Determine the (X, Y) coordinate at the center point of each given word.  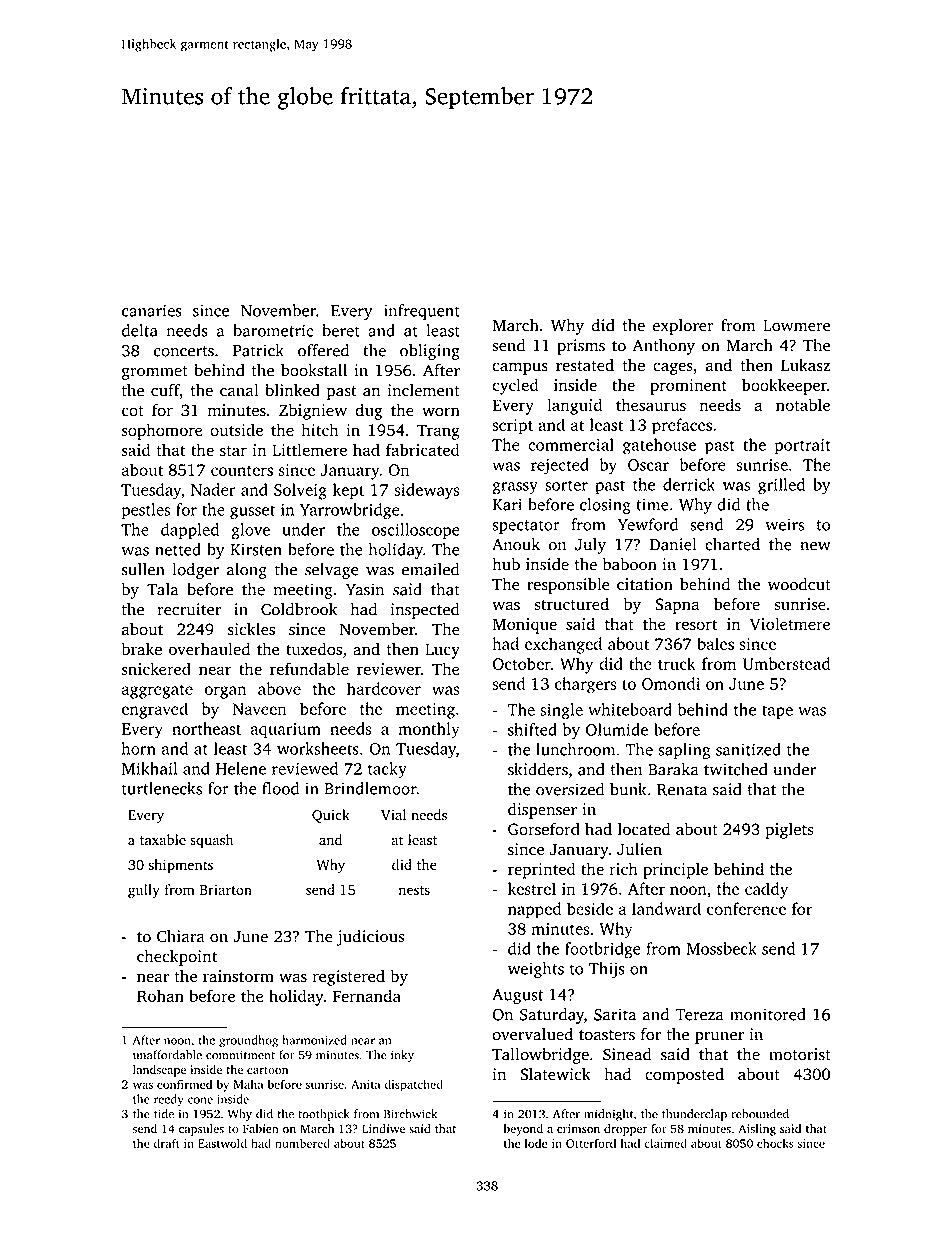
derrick (689, 484)
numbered (302, 1143)
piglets (789, 830)
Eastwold (222, 1143)
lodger (196, 571)
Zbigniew (313, 411)
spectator (526, 527)
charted (732, 544)
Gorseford (544, 829)
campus (520, 368)
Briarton (226, 889)
